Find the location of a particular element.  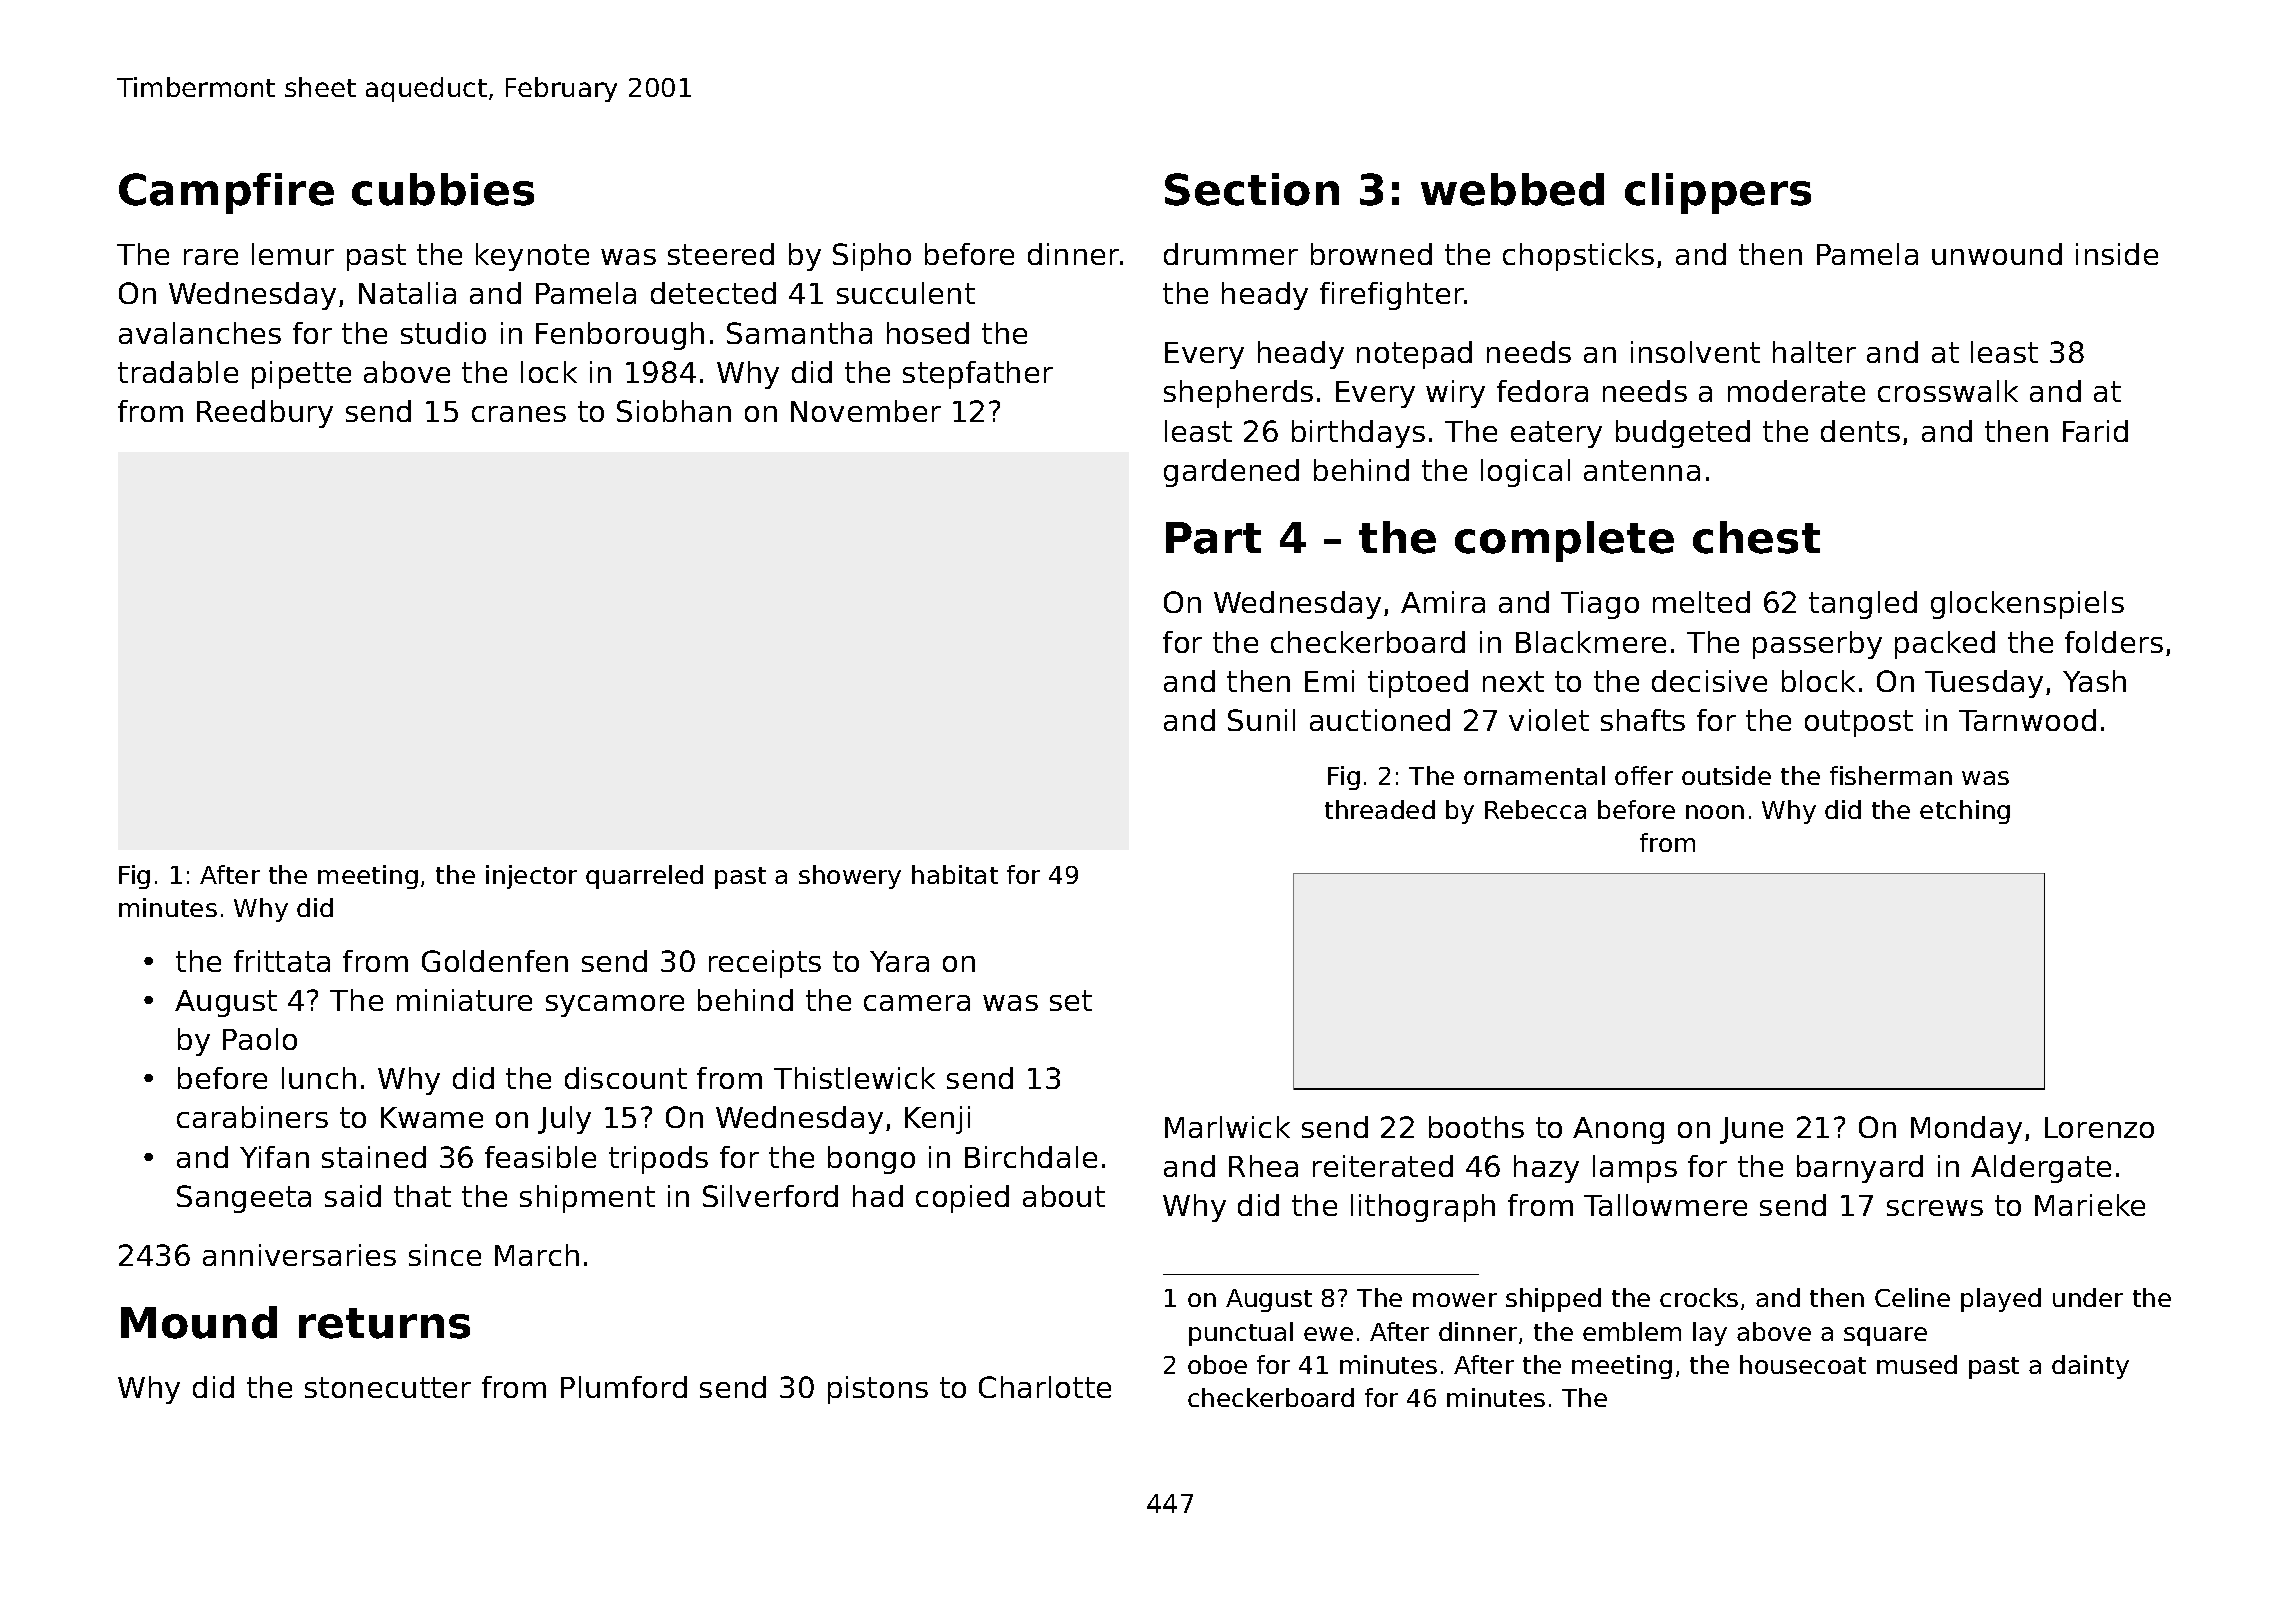

threaded is located at coordinates (1380, 809).
